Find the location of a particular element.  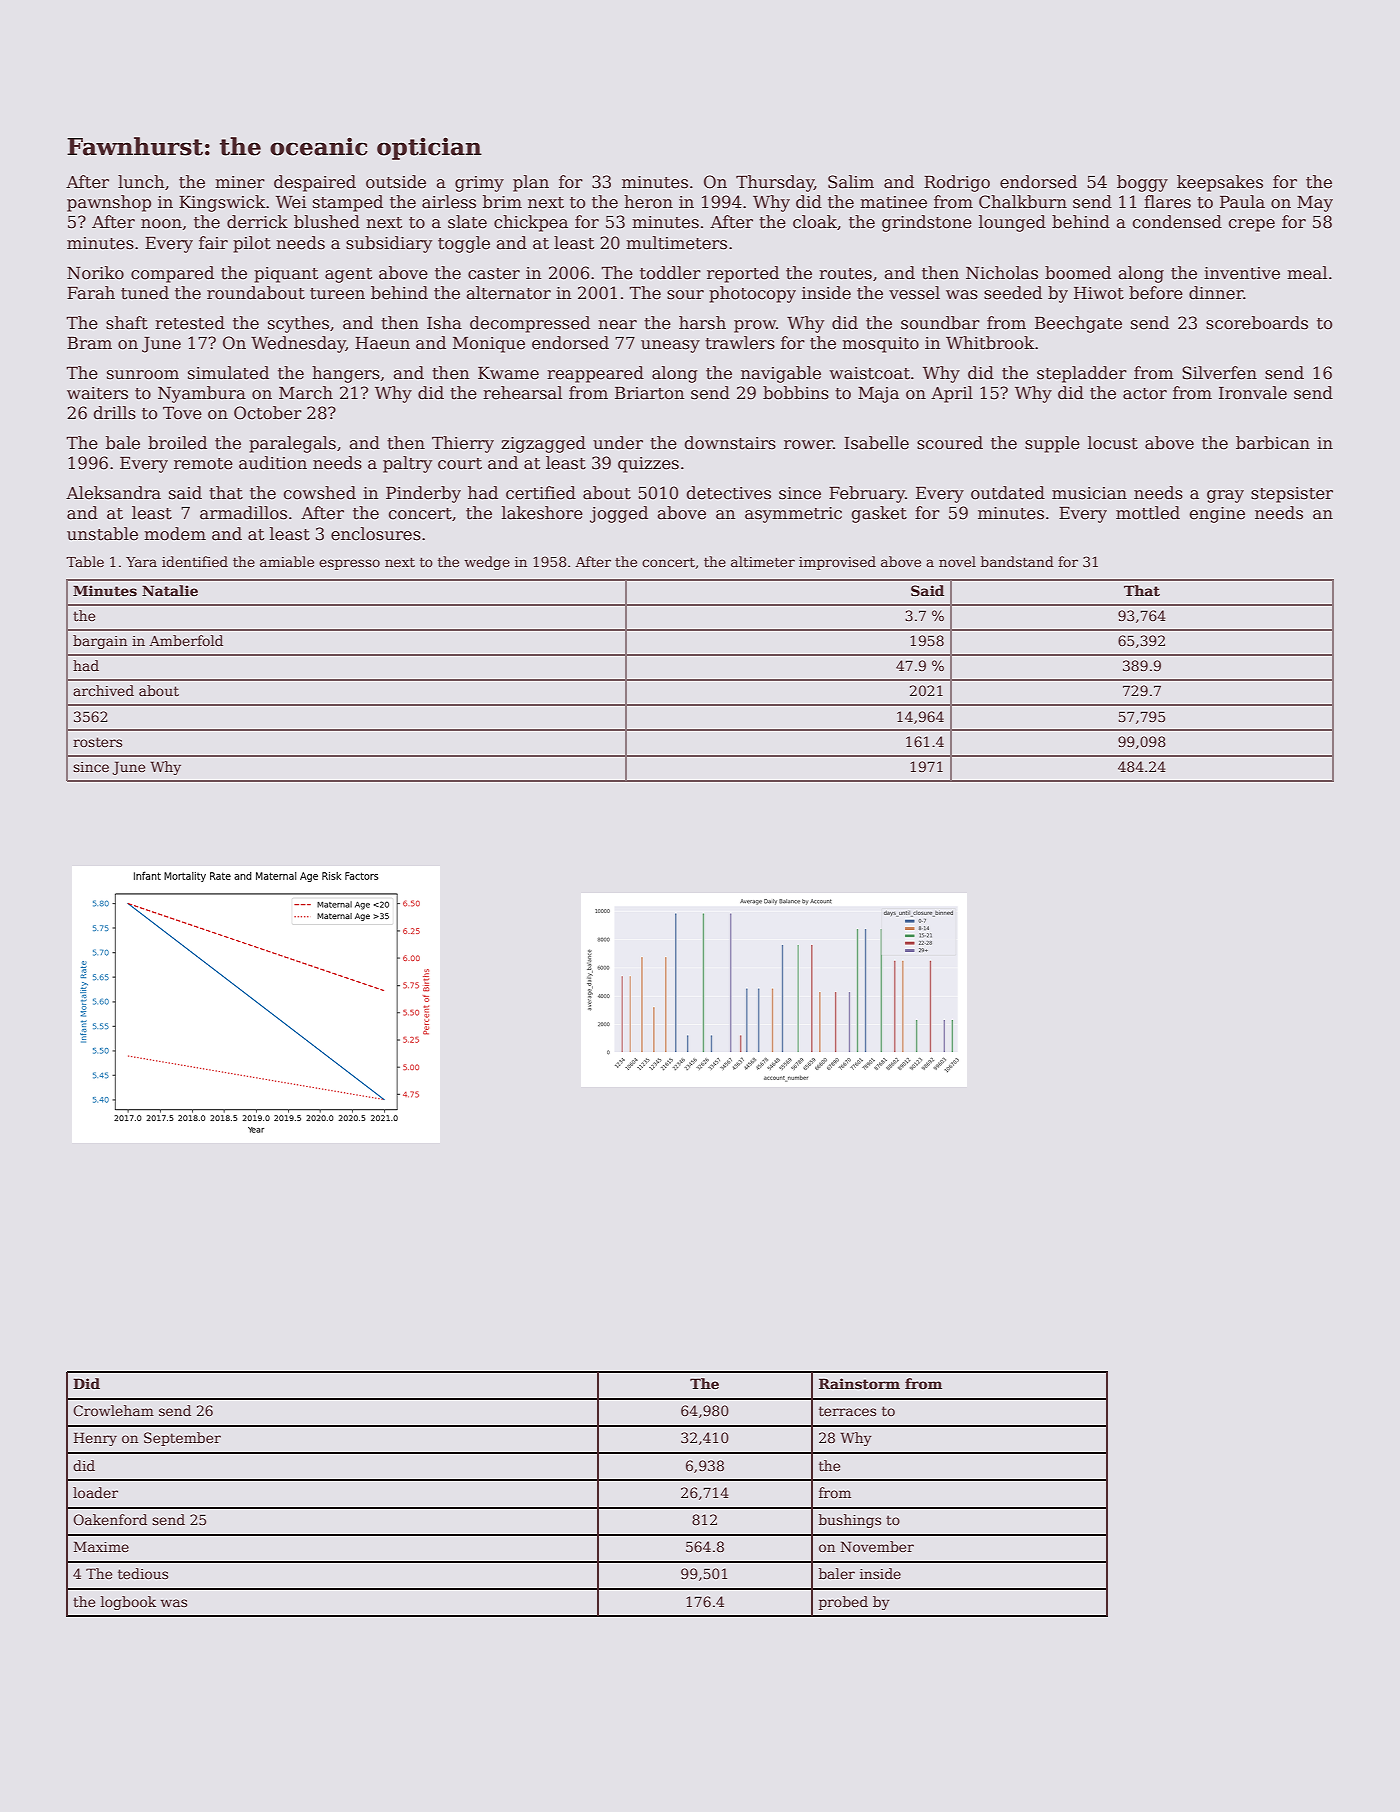

Rainstorm is located at coordinates (859, 1383).
